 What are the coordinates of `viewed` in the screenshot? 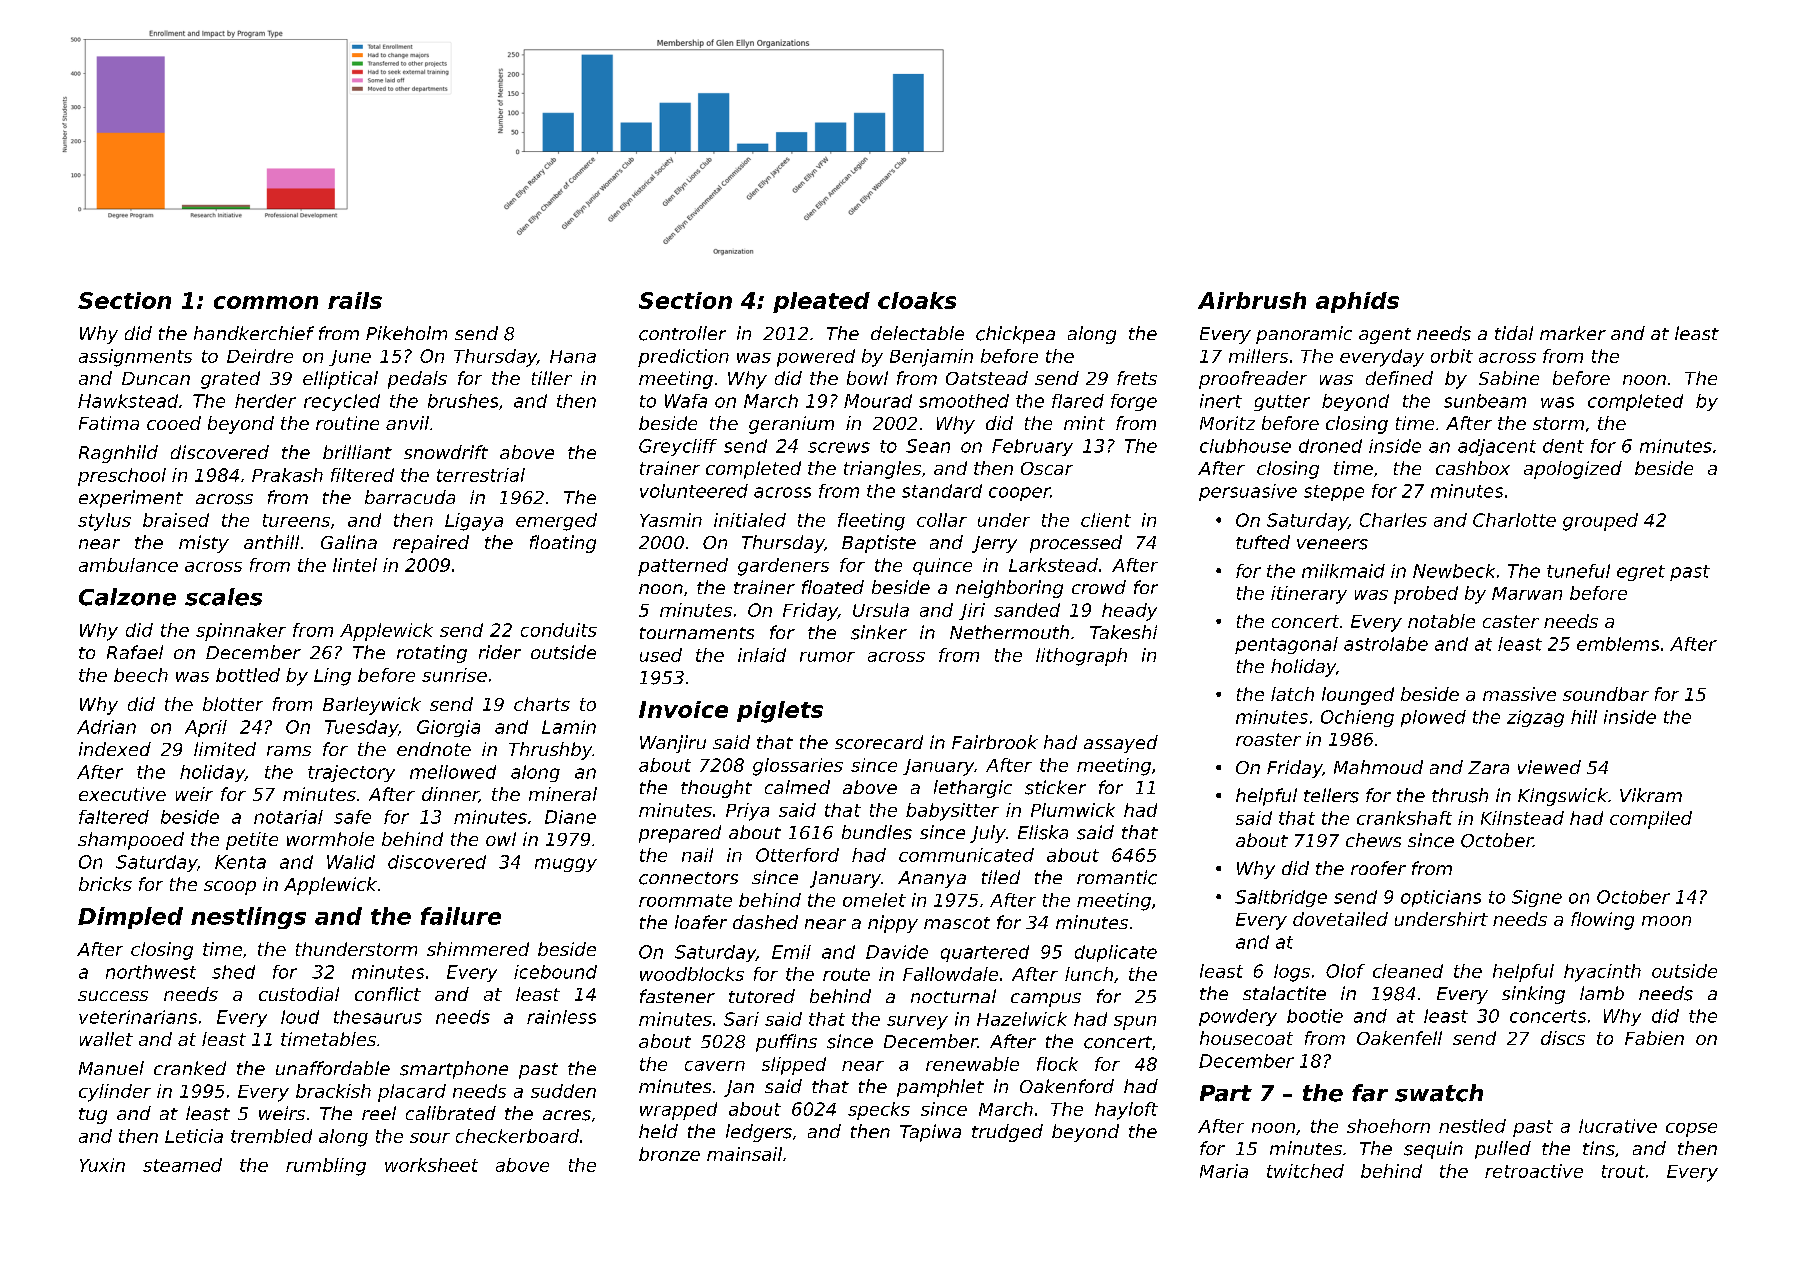 It's located at (1549, 767).
